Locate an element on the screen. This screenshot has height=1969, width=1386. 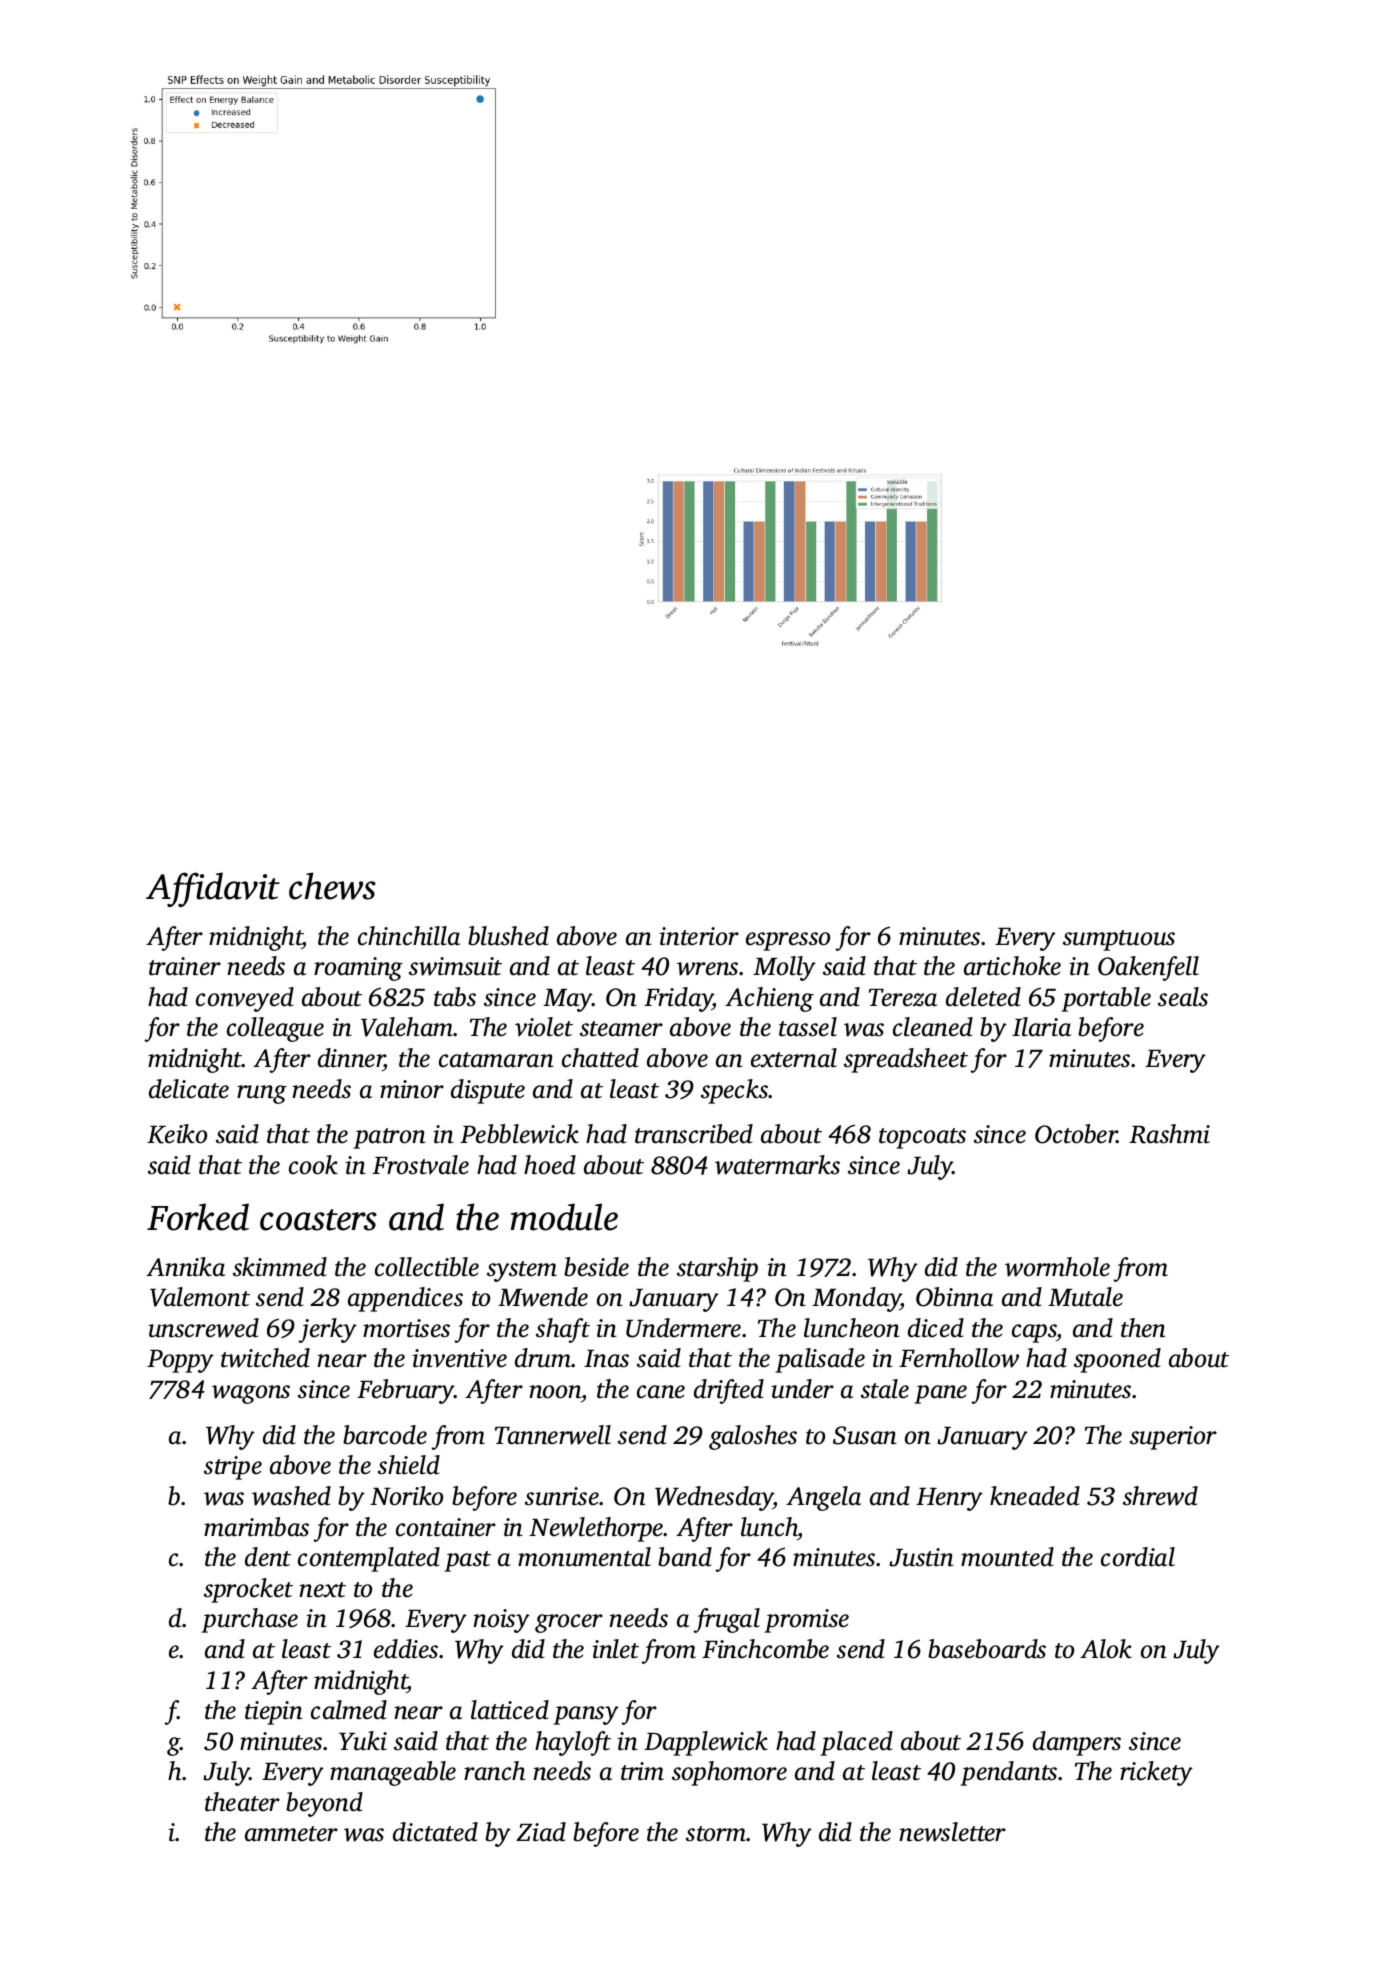
newsletter is located at coordinates (952, 1832).
